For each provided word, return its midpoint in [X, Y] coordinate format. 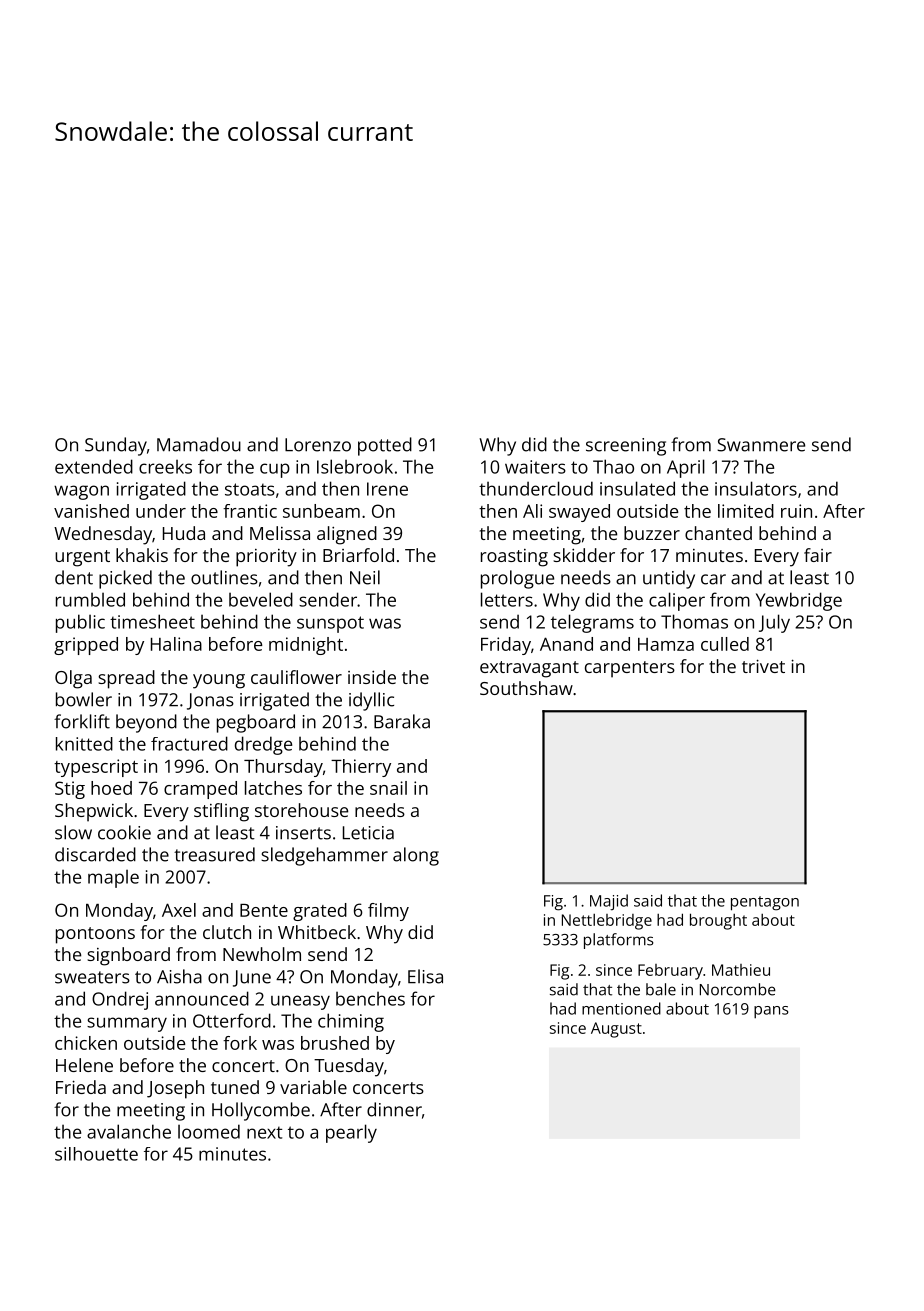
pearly [351, 1133]
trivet [763, 666]
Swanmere [761, 445]
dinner [394, 1109]
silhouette [96, 1154]
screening [626, 447]
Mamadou [199, 444]
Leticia [368, 833]
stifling [221, 812]
